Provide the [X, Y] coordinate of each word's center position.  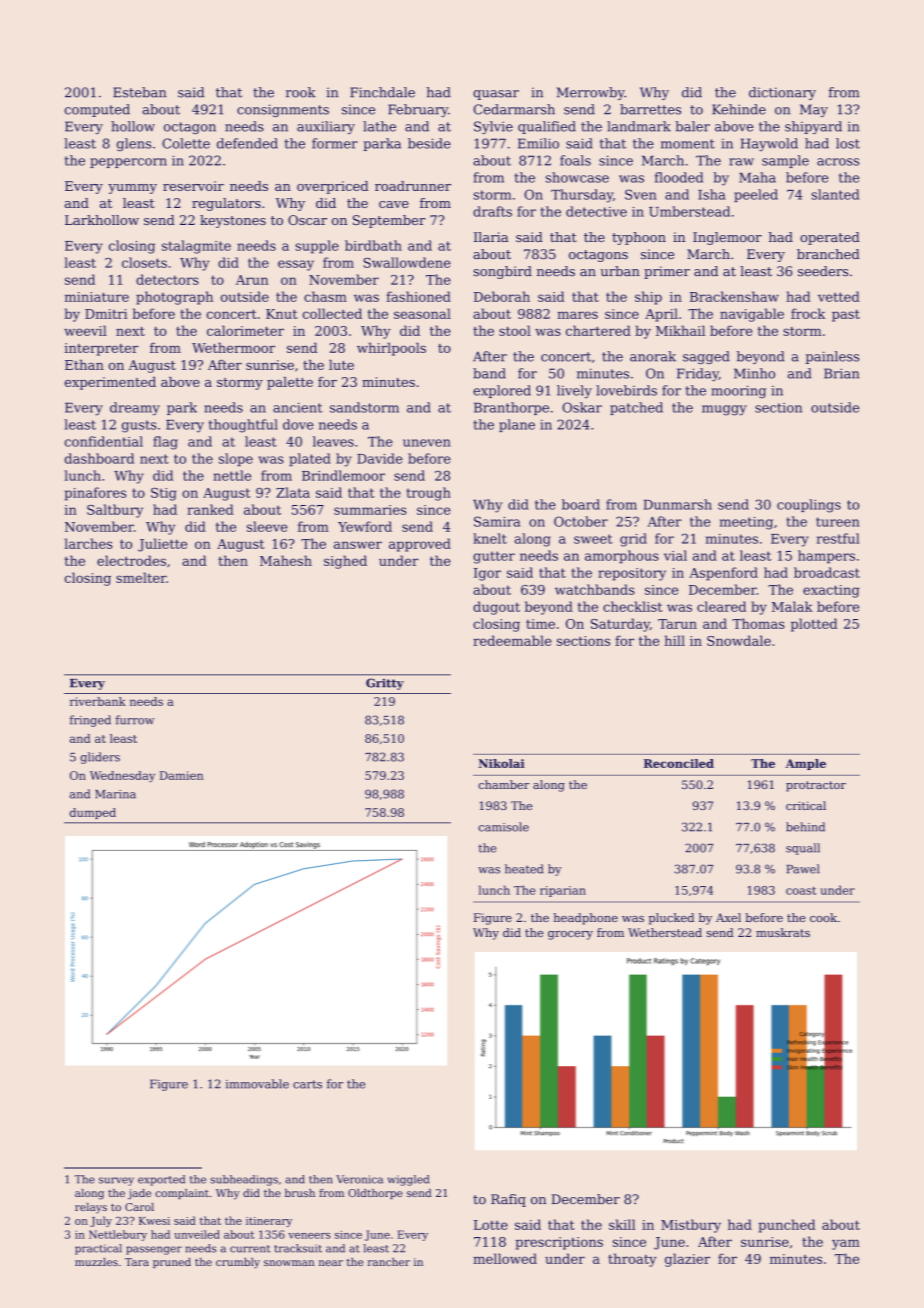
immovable [257, 1084]
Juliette [162, 545]
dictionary [782, 93]
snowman [289, 1263]
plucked [671, 919]
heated [524, 869]
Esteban [139, 92]
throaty [632, 1260]
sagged [706, 357]
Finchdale [382, 92]
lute [341, 365]
